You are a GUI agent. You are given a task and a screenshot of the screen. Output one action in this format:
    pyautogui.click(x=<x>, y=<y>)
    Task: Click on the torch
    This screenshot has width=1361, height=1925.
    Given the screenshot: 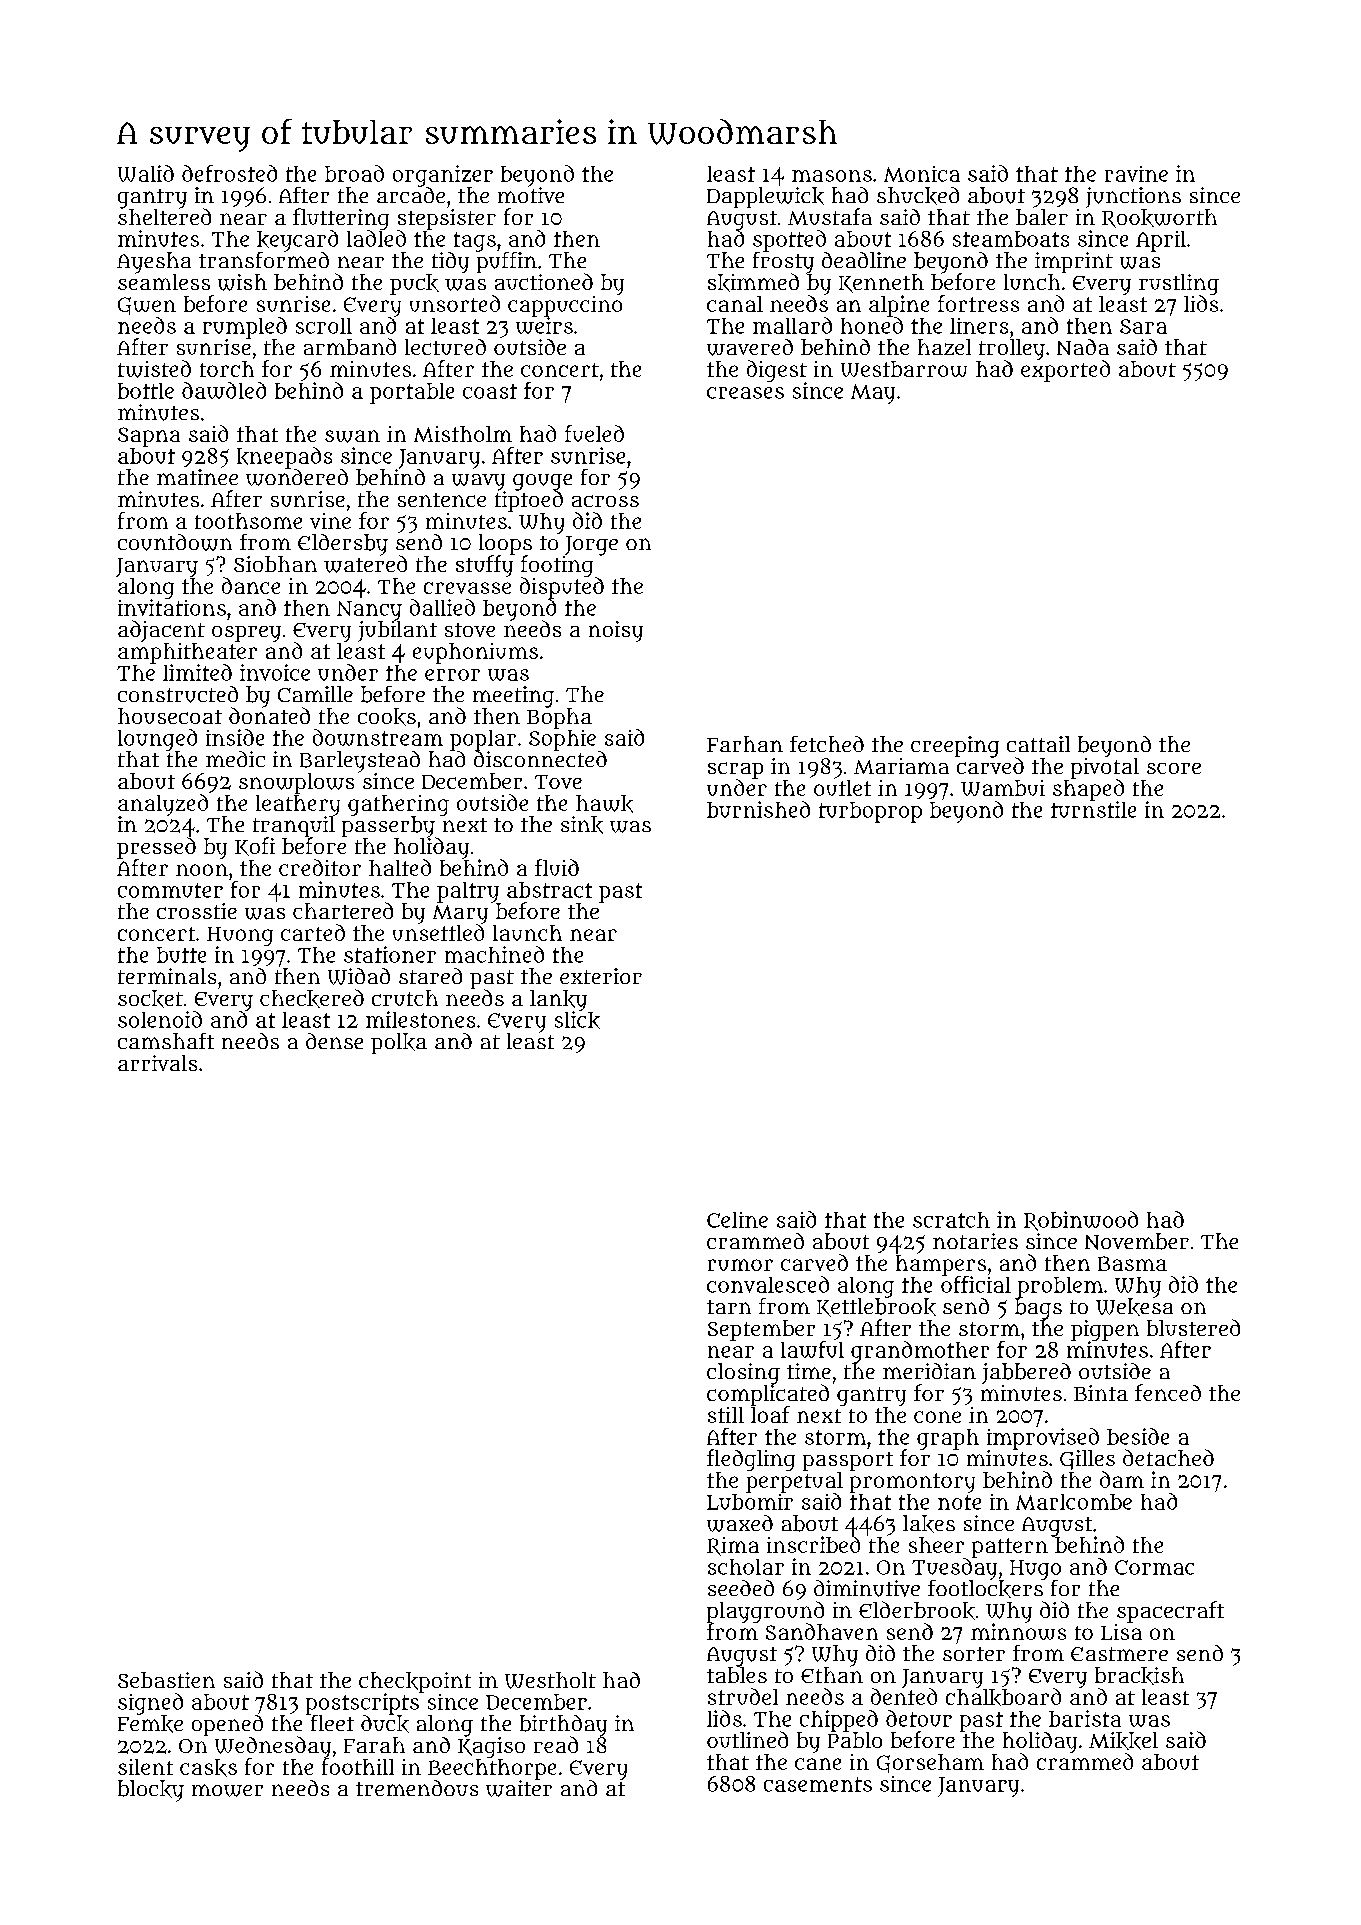 What is the action you would take?
    pyautogui.click(x=227, y=369)
